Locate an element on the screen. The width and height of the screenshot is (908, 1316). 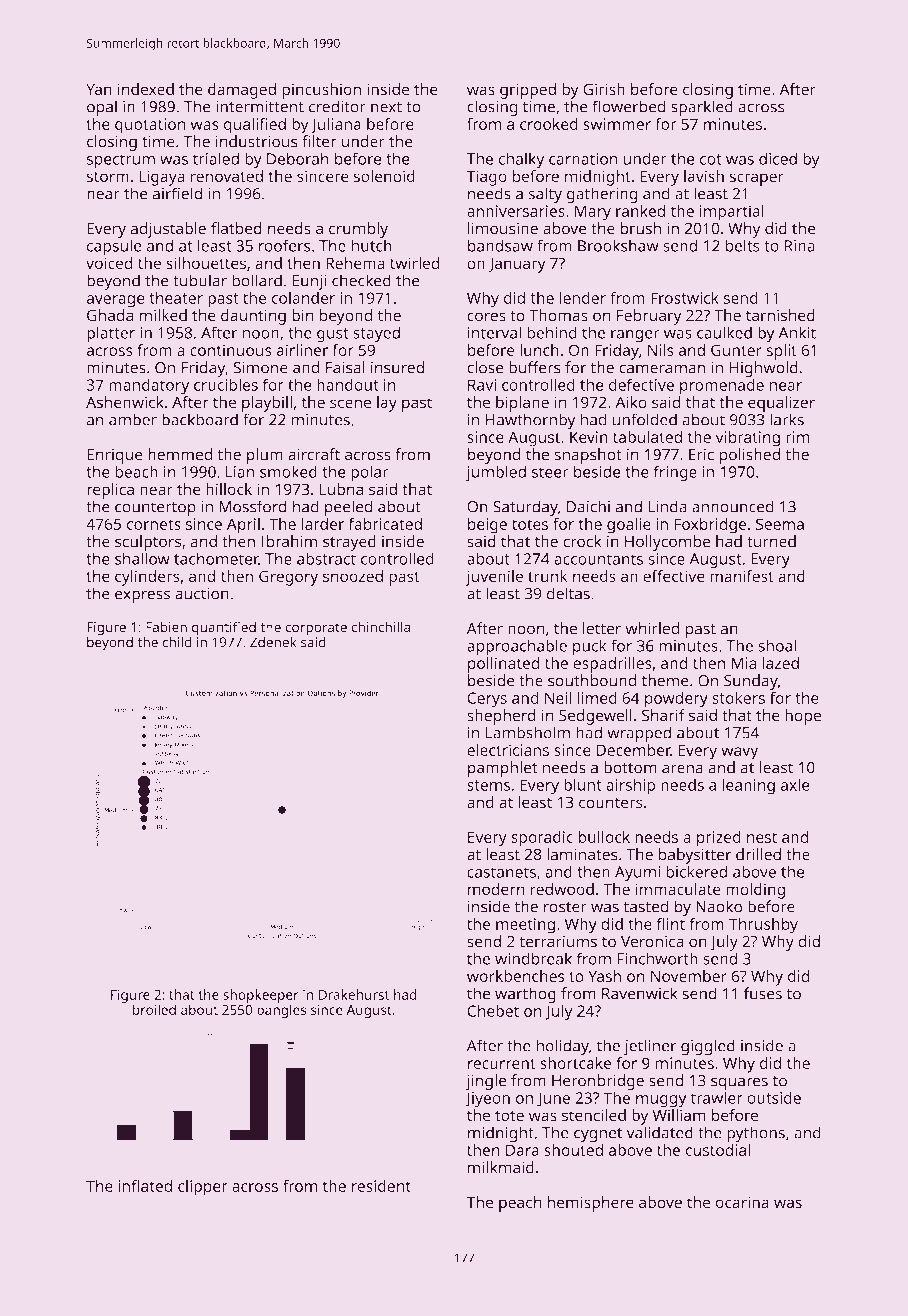
broiled is located at coordinates (154, 1009).
